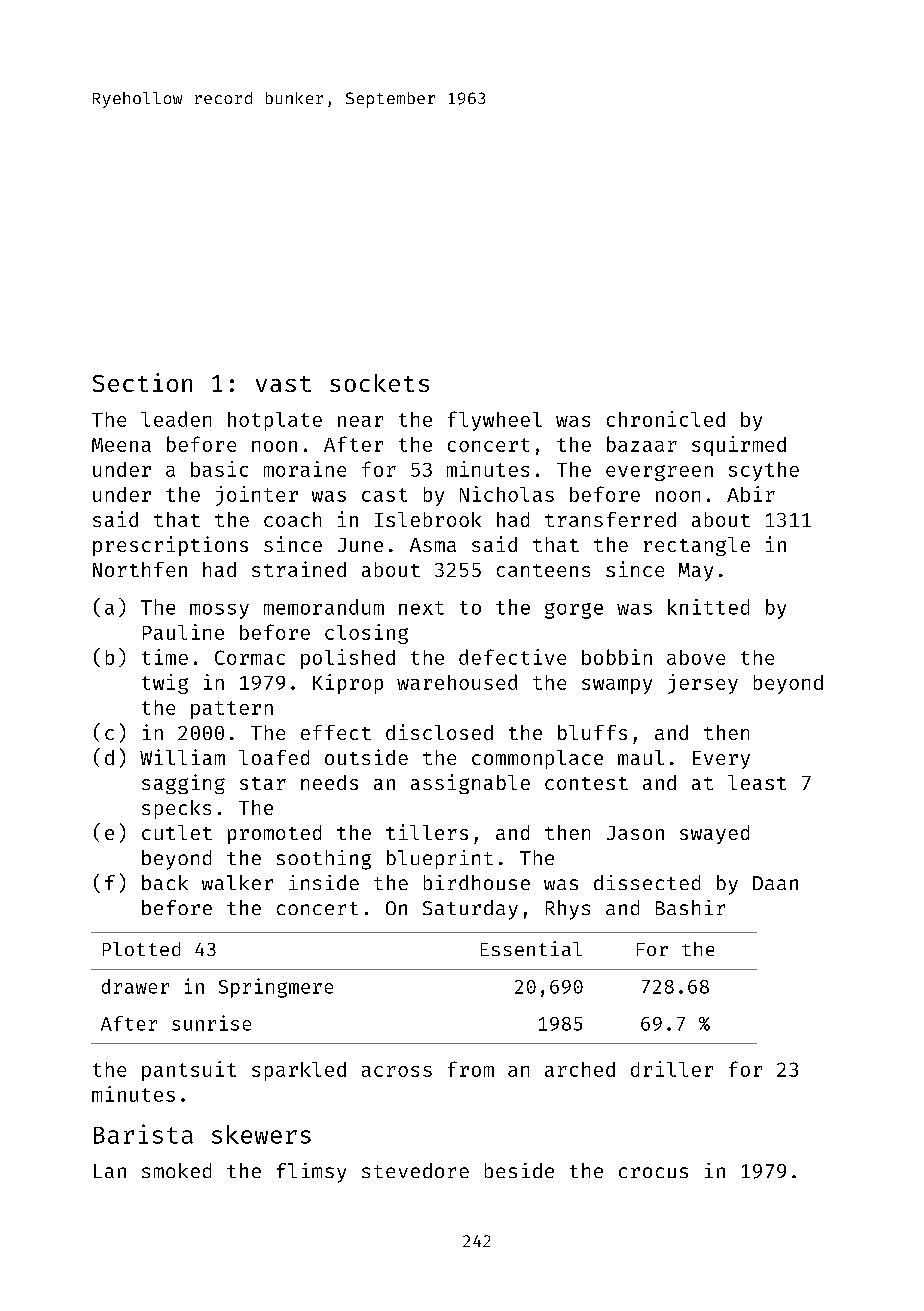 The image size is (924, 1311). What do you see at coordinates (531, 948) in the image?
I see `Essential` at bounding box center [531, 948].
